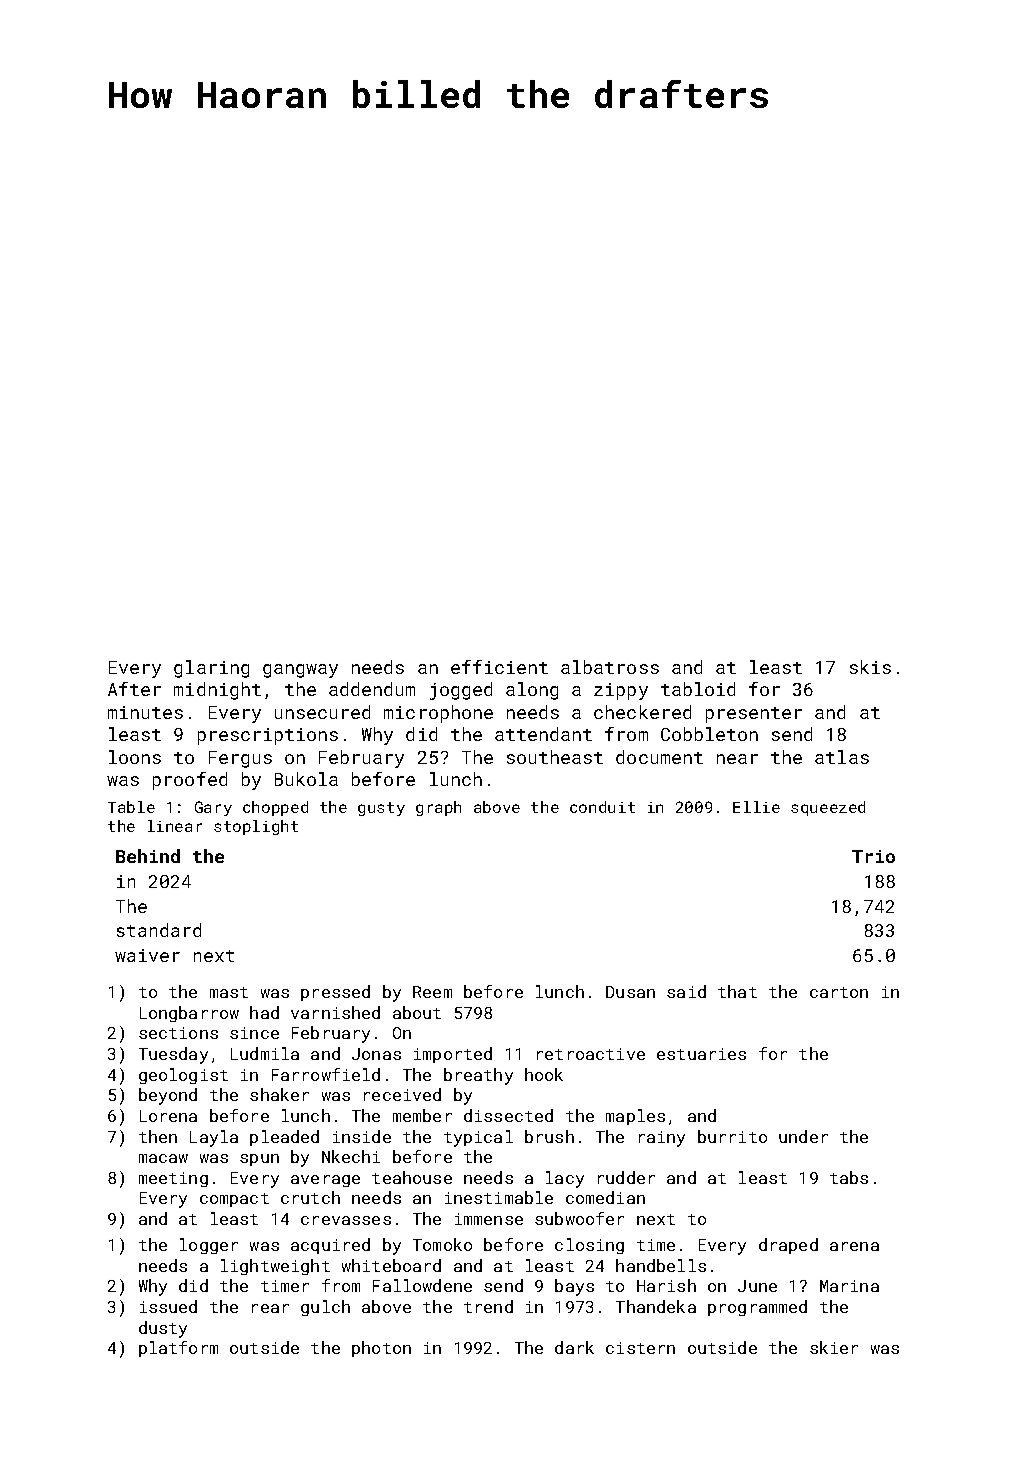 Image resolution: width=1012 pixels, height=1465 pixels. What do you see at coordinates (839, 992) in the document?
I see `carton` at bounding box center [839, 992].
